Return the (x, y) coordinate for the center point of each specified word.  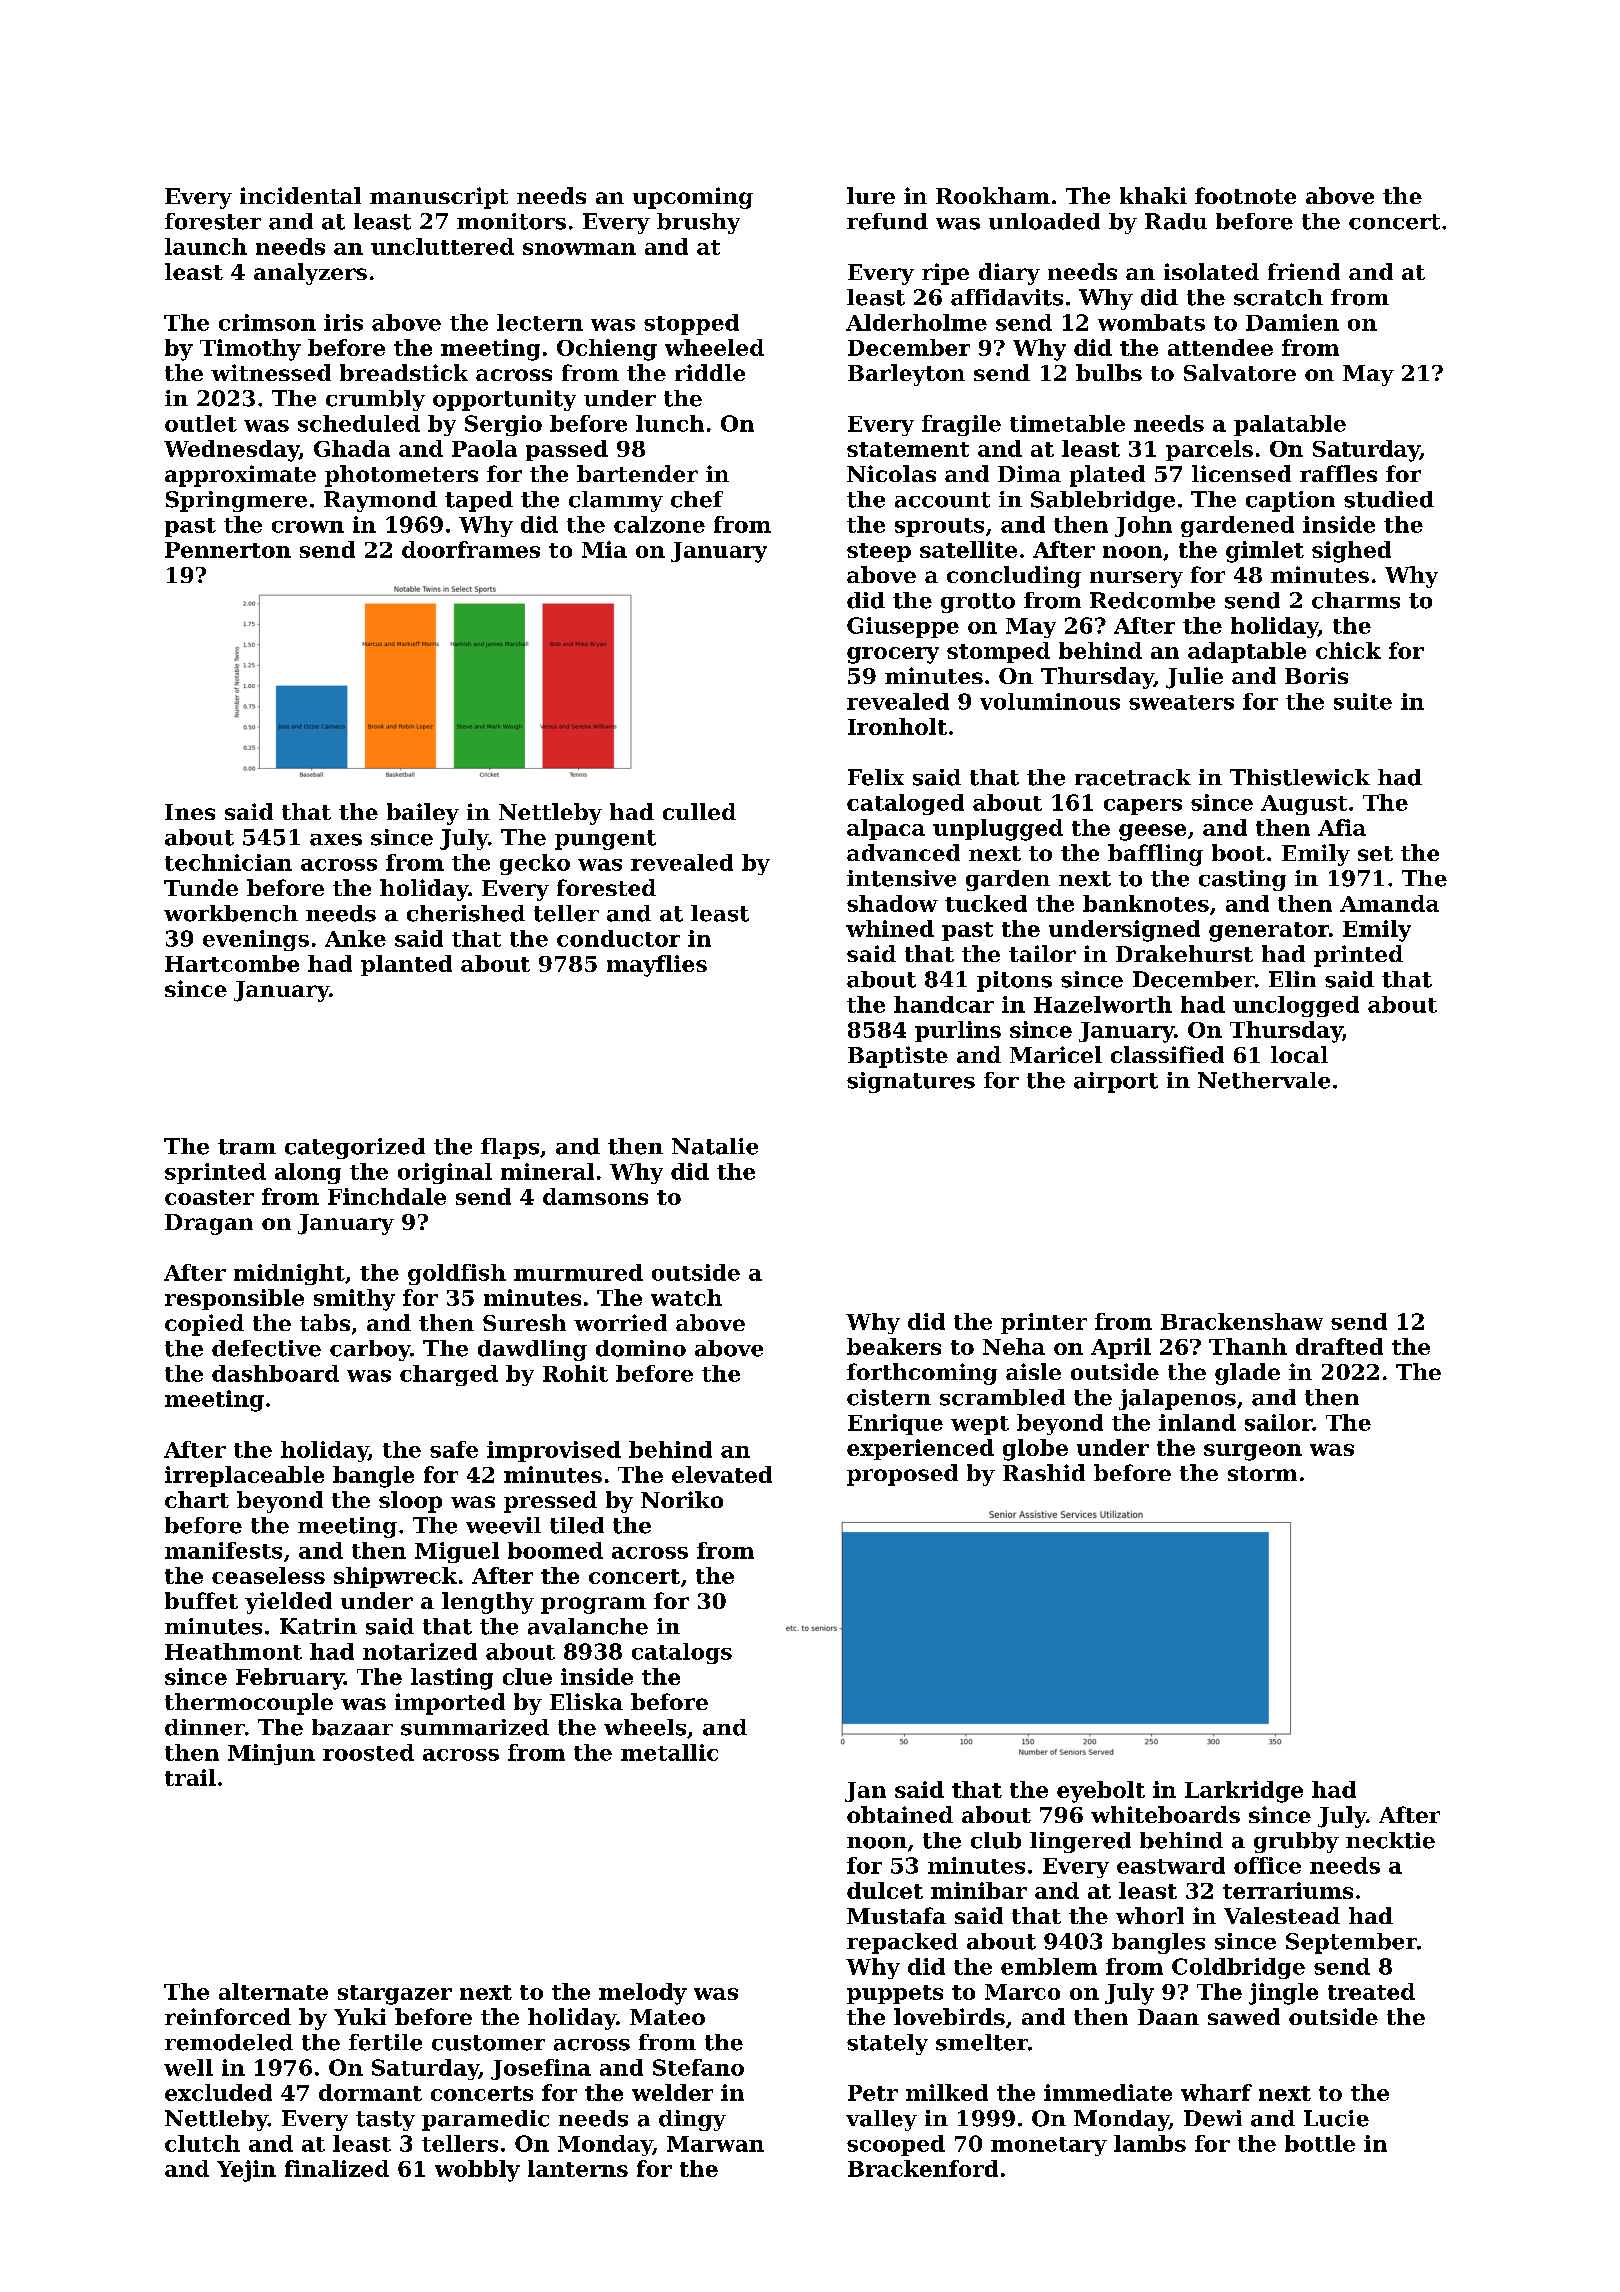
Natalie (715, 1146)
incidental (300, 195)
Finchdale (387, 1196)
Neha (1014, 1346)
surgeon (1253, 1452)
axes (336, 840)
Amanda (1389, 903)
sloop (410, 1502)
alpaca (886, 829)
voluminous (1050, 701)
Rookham (993, 195)
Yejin (246, 2171)
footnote (1245, 195)
